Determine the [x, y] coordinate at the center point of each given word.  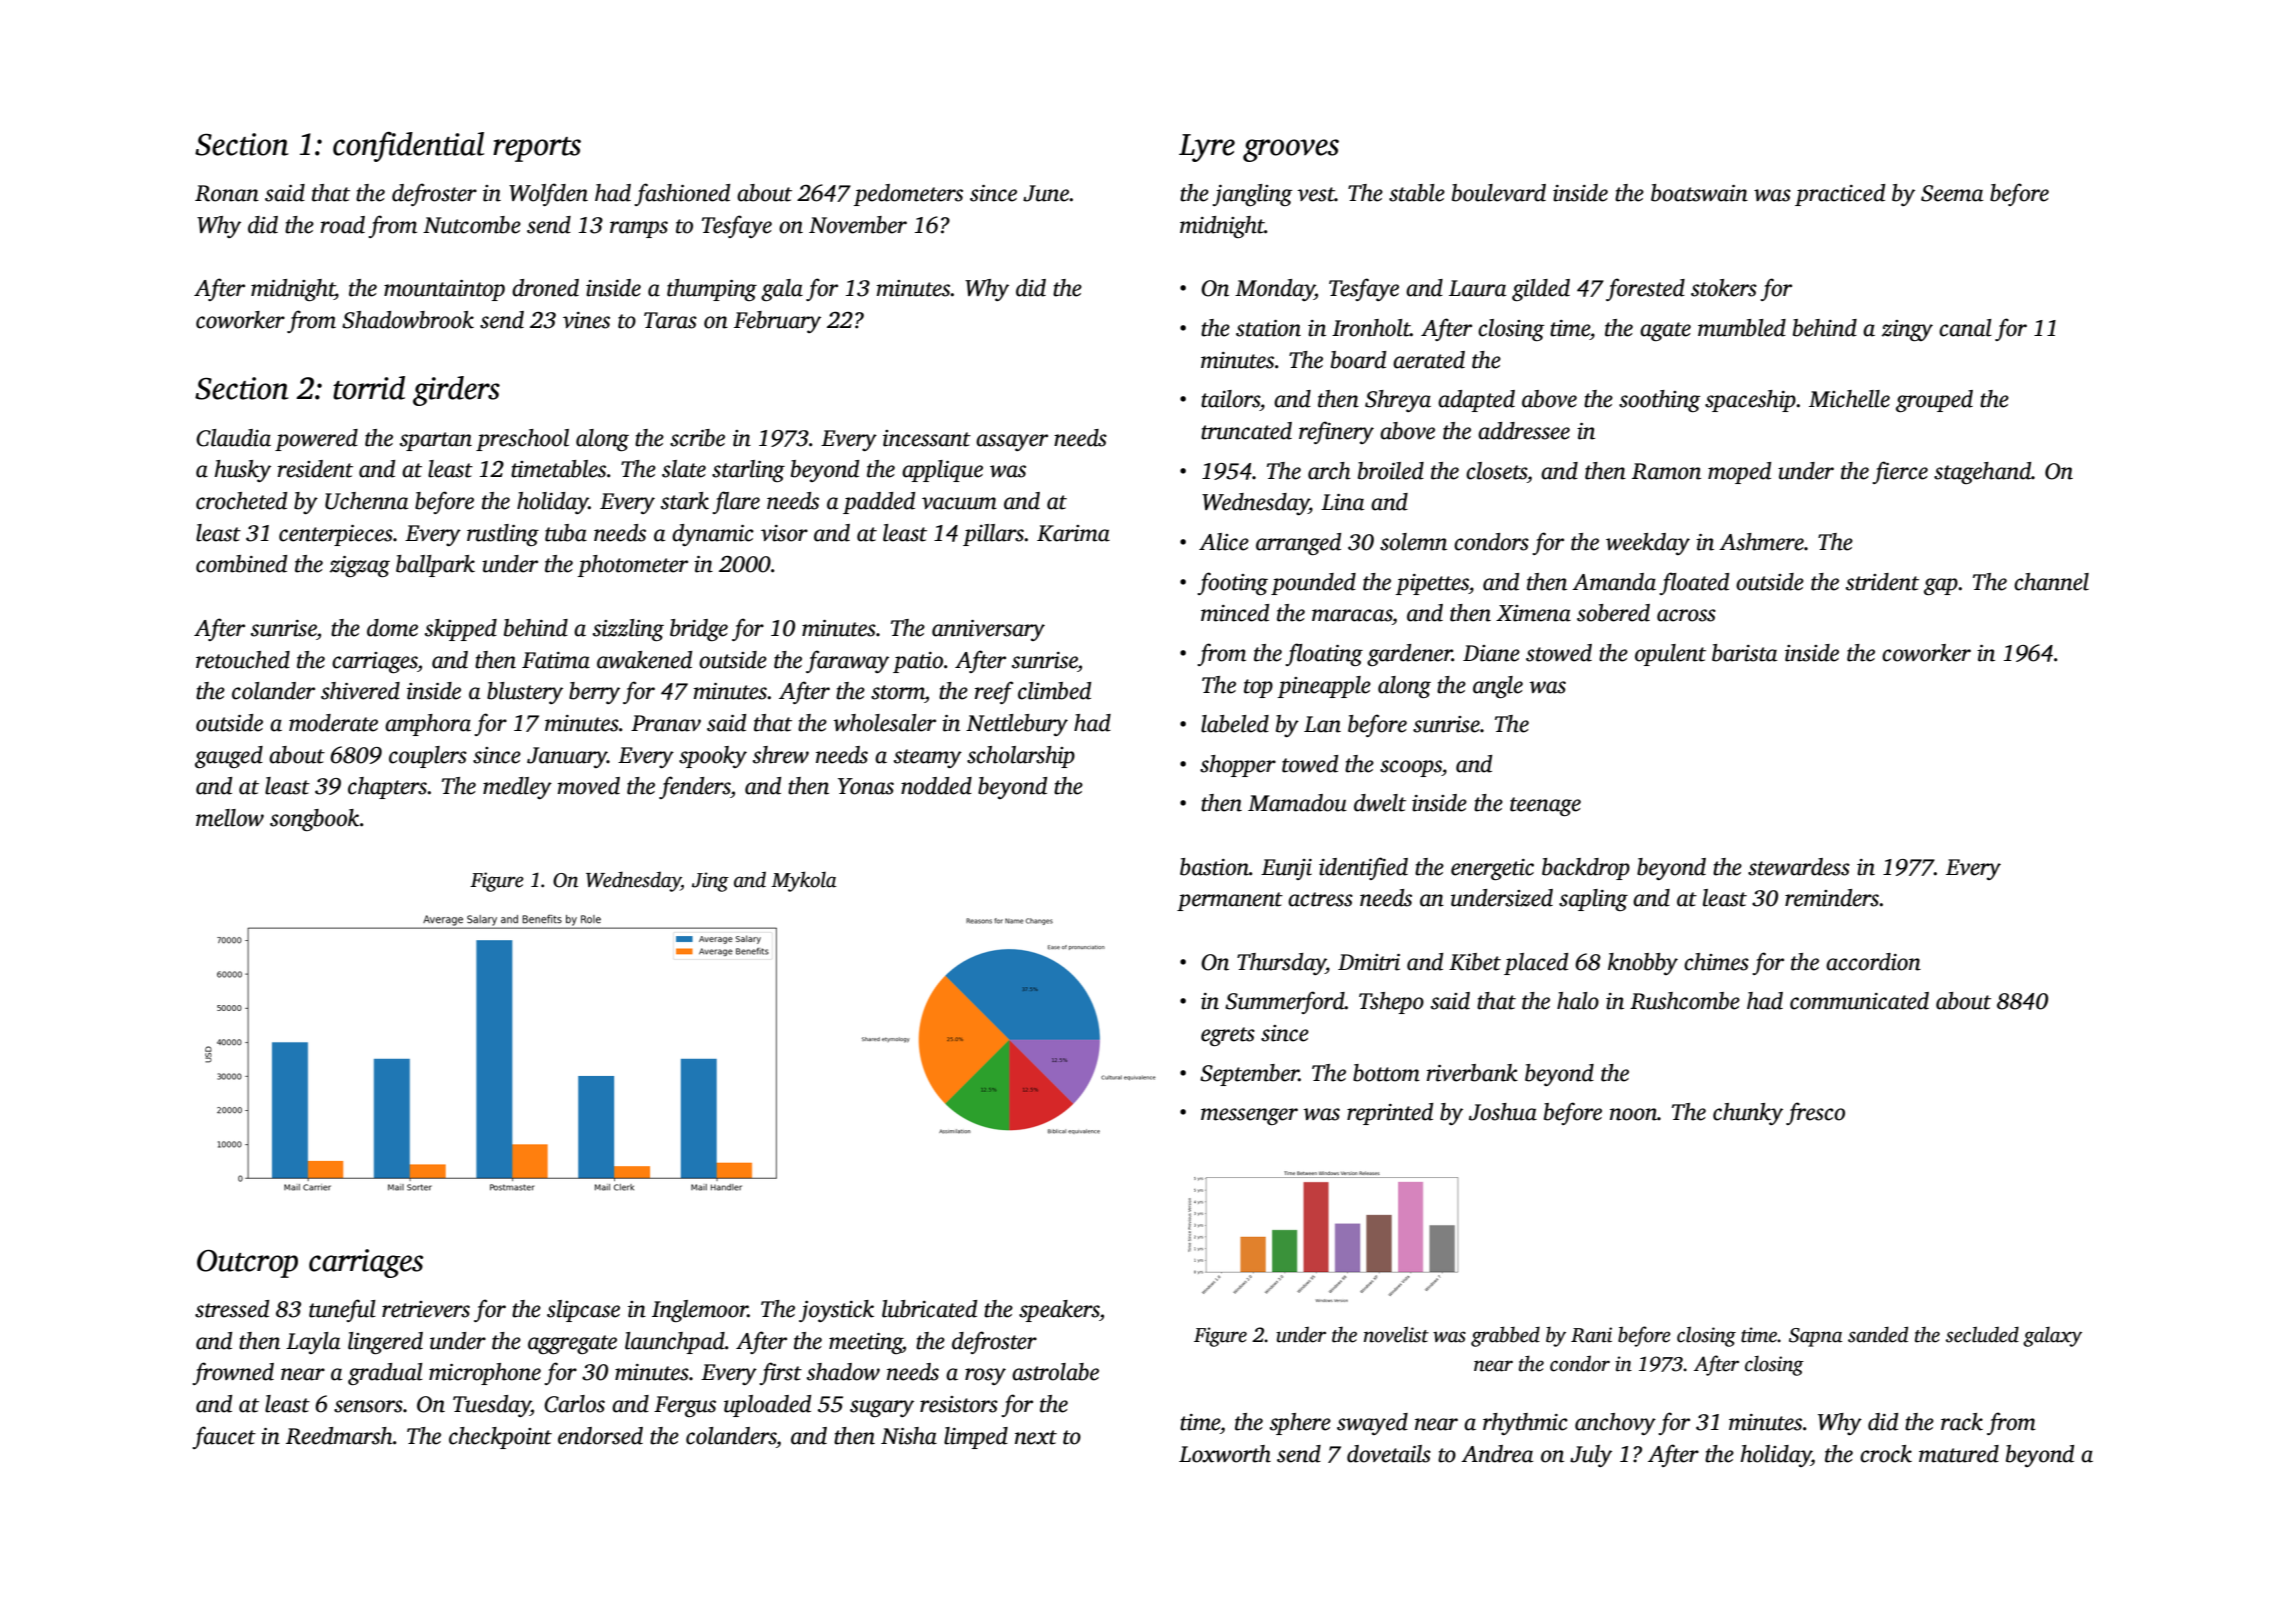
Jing [710, 882]
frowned [233, 1373]
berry [594, 693]
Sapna [1816, 1337]
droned [545, 288]
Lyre [1207, 148]
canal [1965, 328]
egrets [1228, 1036]
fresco [1815, 1113]
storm [898, 692]
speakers [1059, 1311]
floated [1694, 583]
